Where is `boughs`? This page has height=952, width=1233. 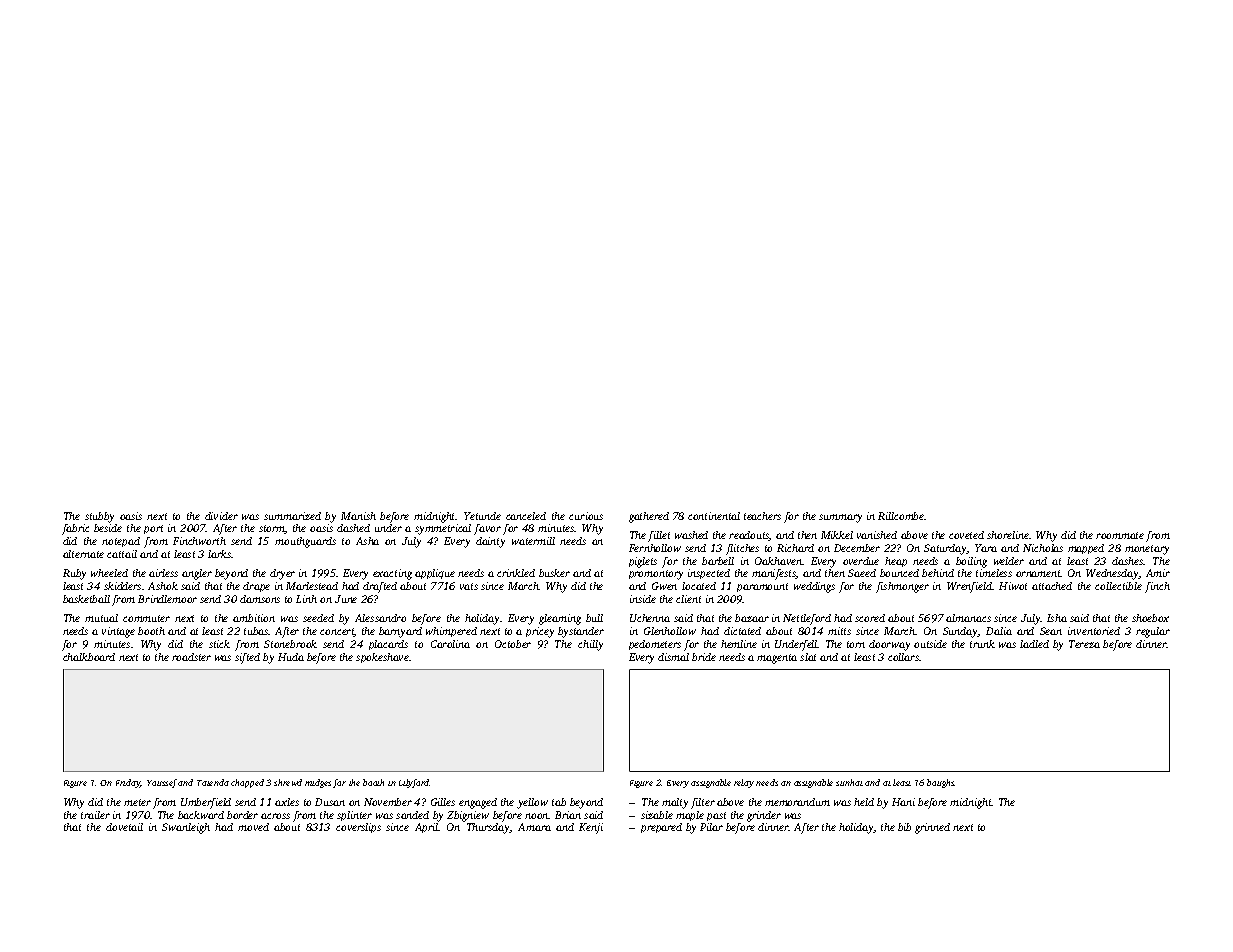 boughs is located at coordinates (941, 783).
